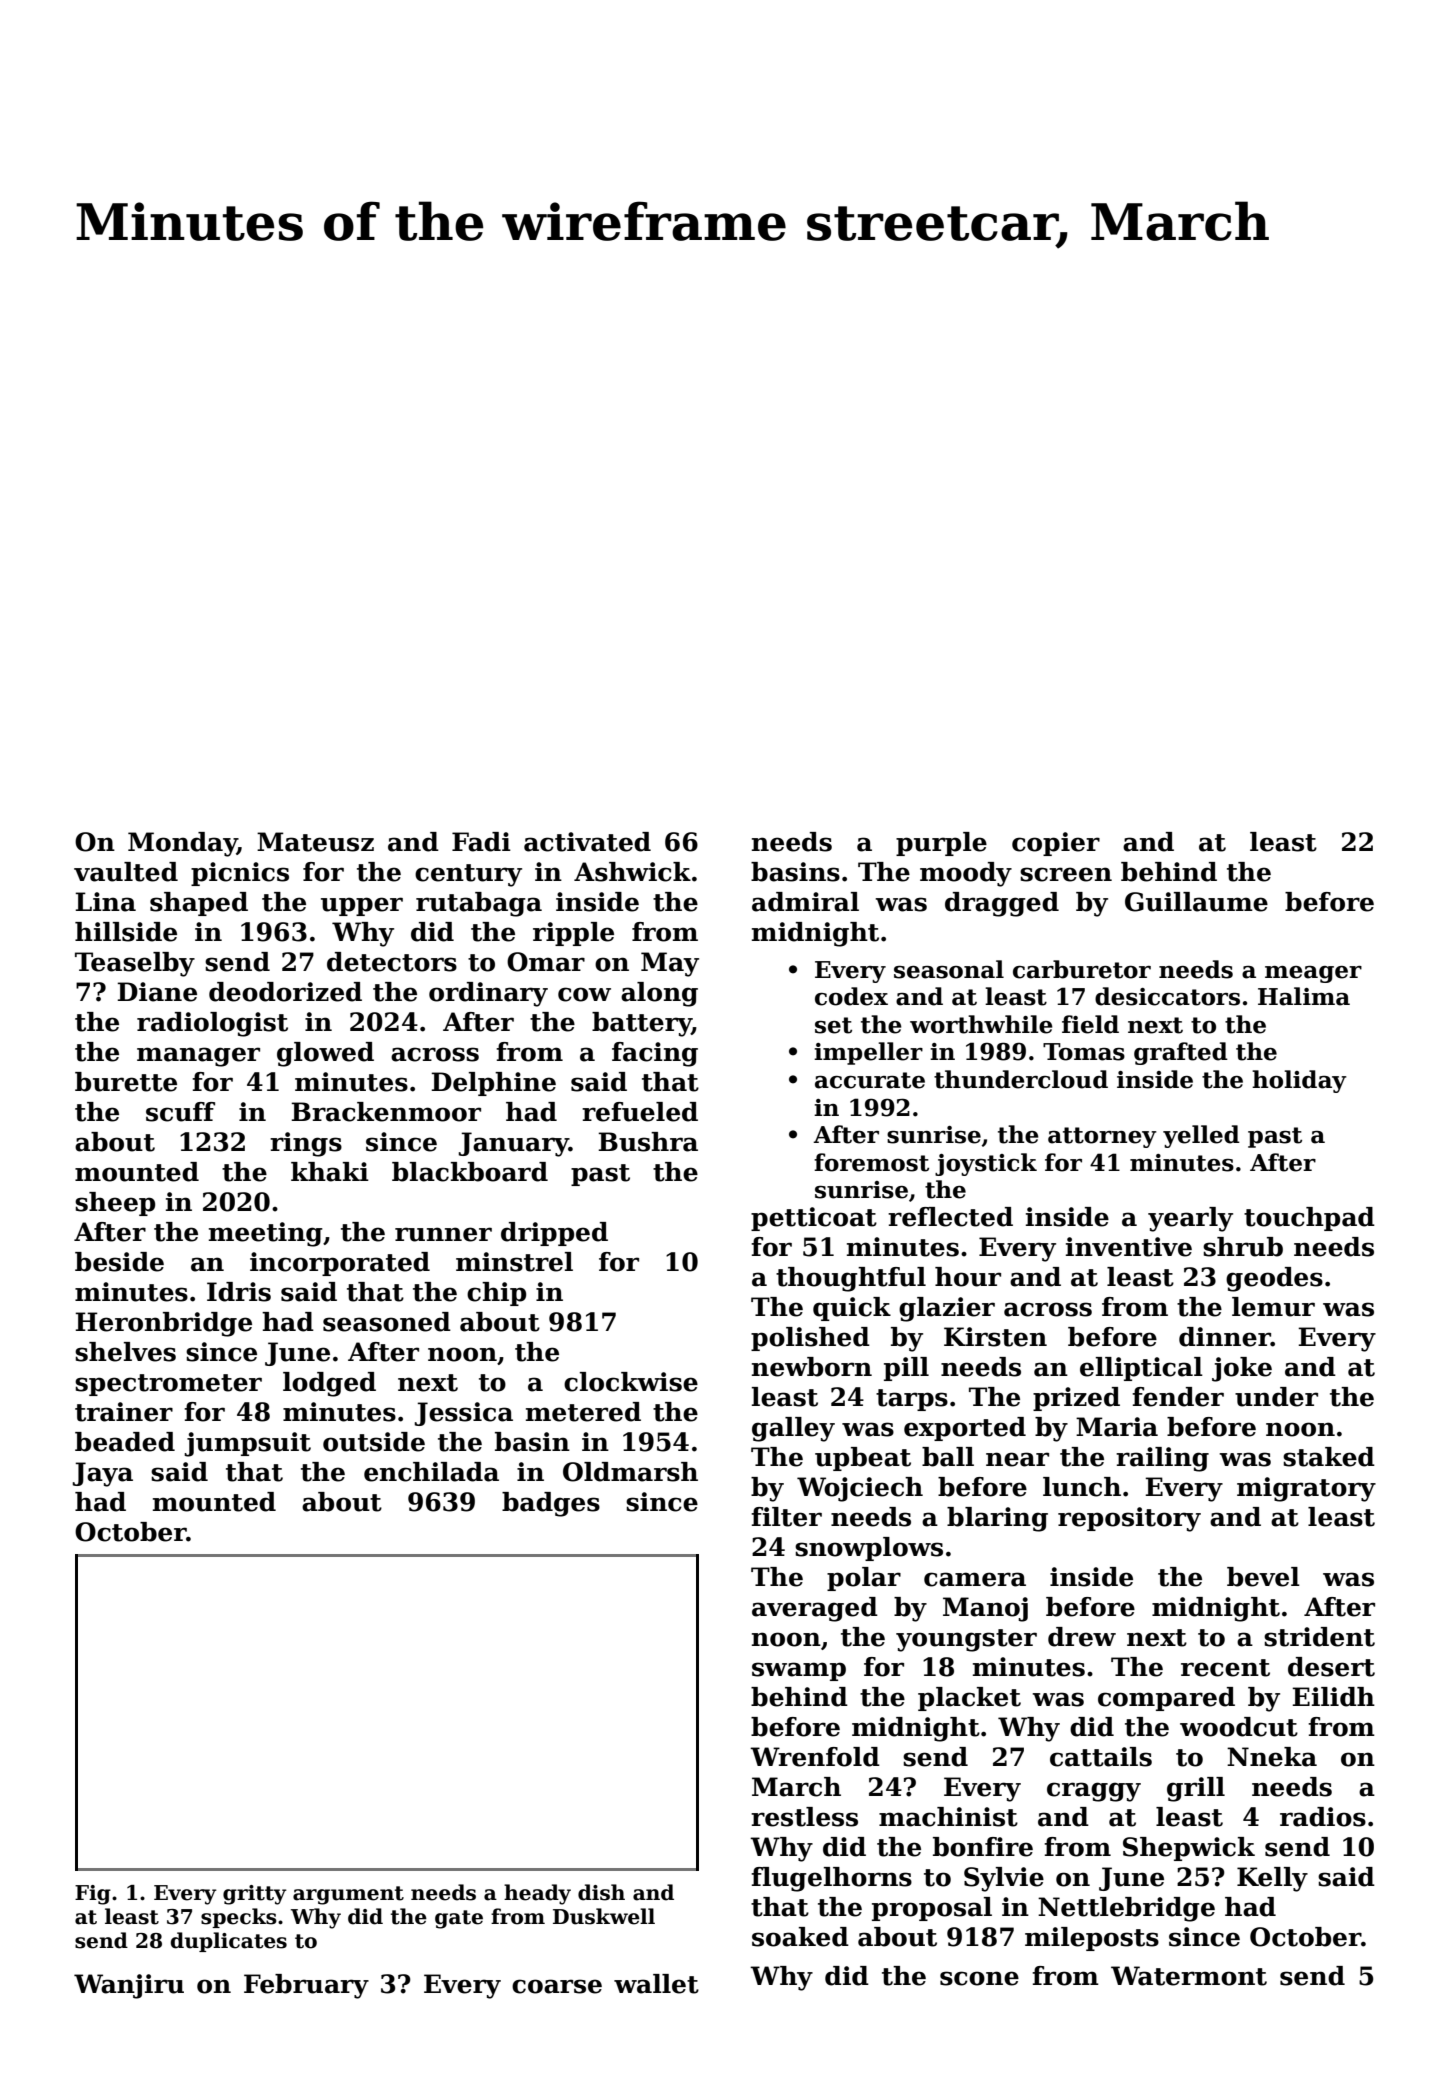  What do you see at coordinates (1225, 1668) in the page?
I see `recent` at bounding box center [1225, 1668].
